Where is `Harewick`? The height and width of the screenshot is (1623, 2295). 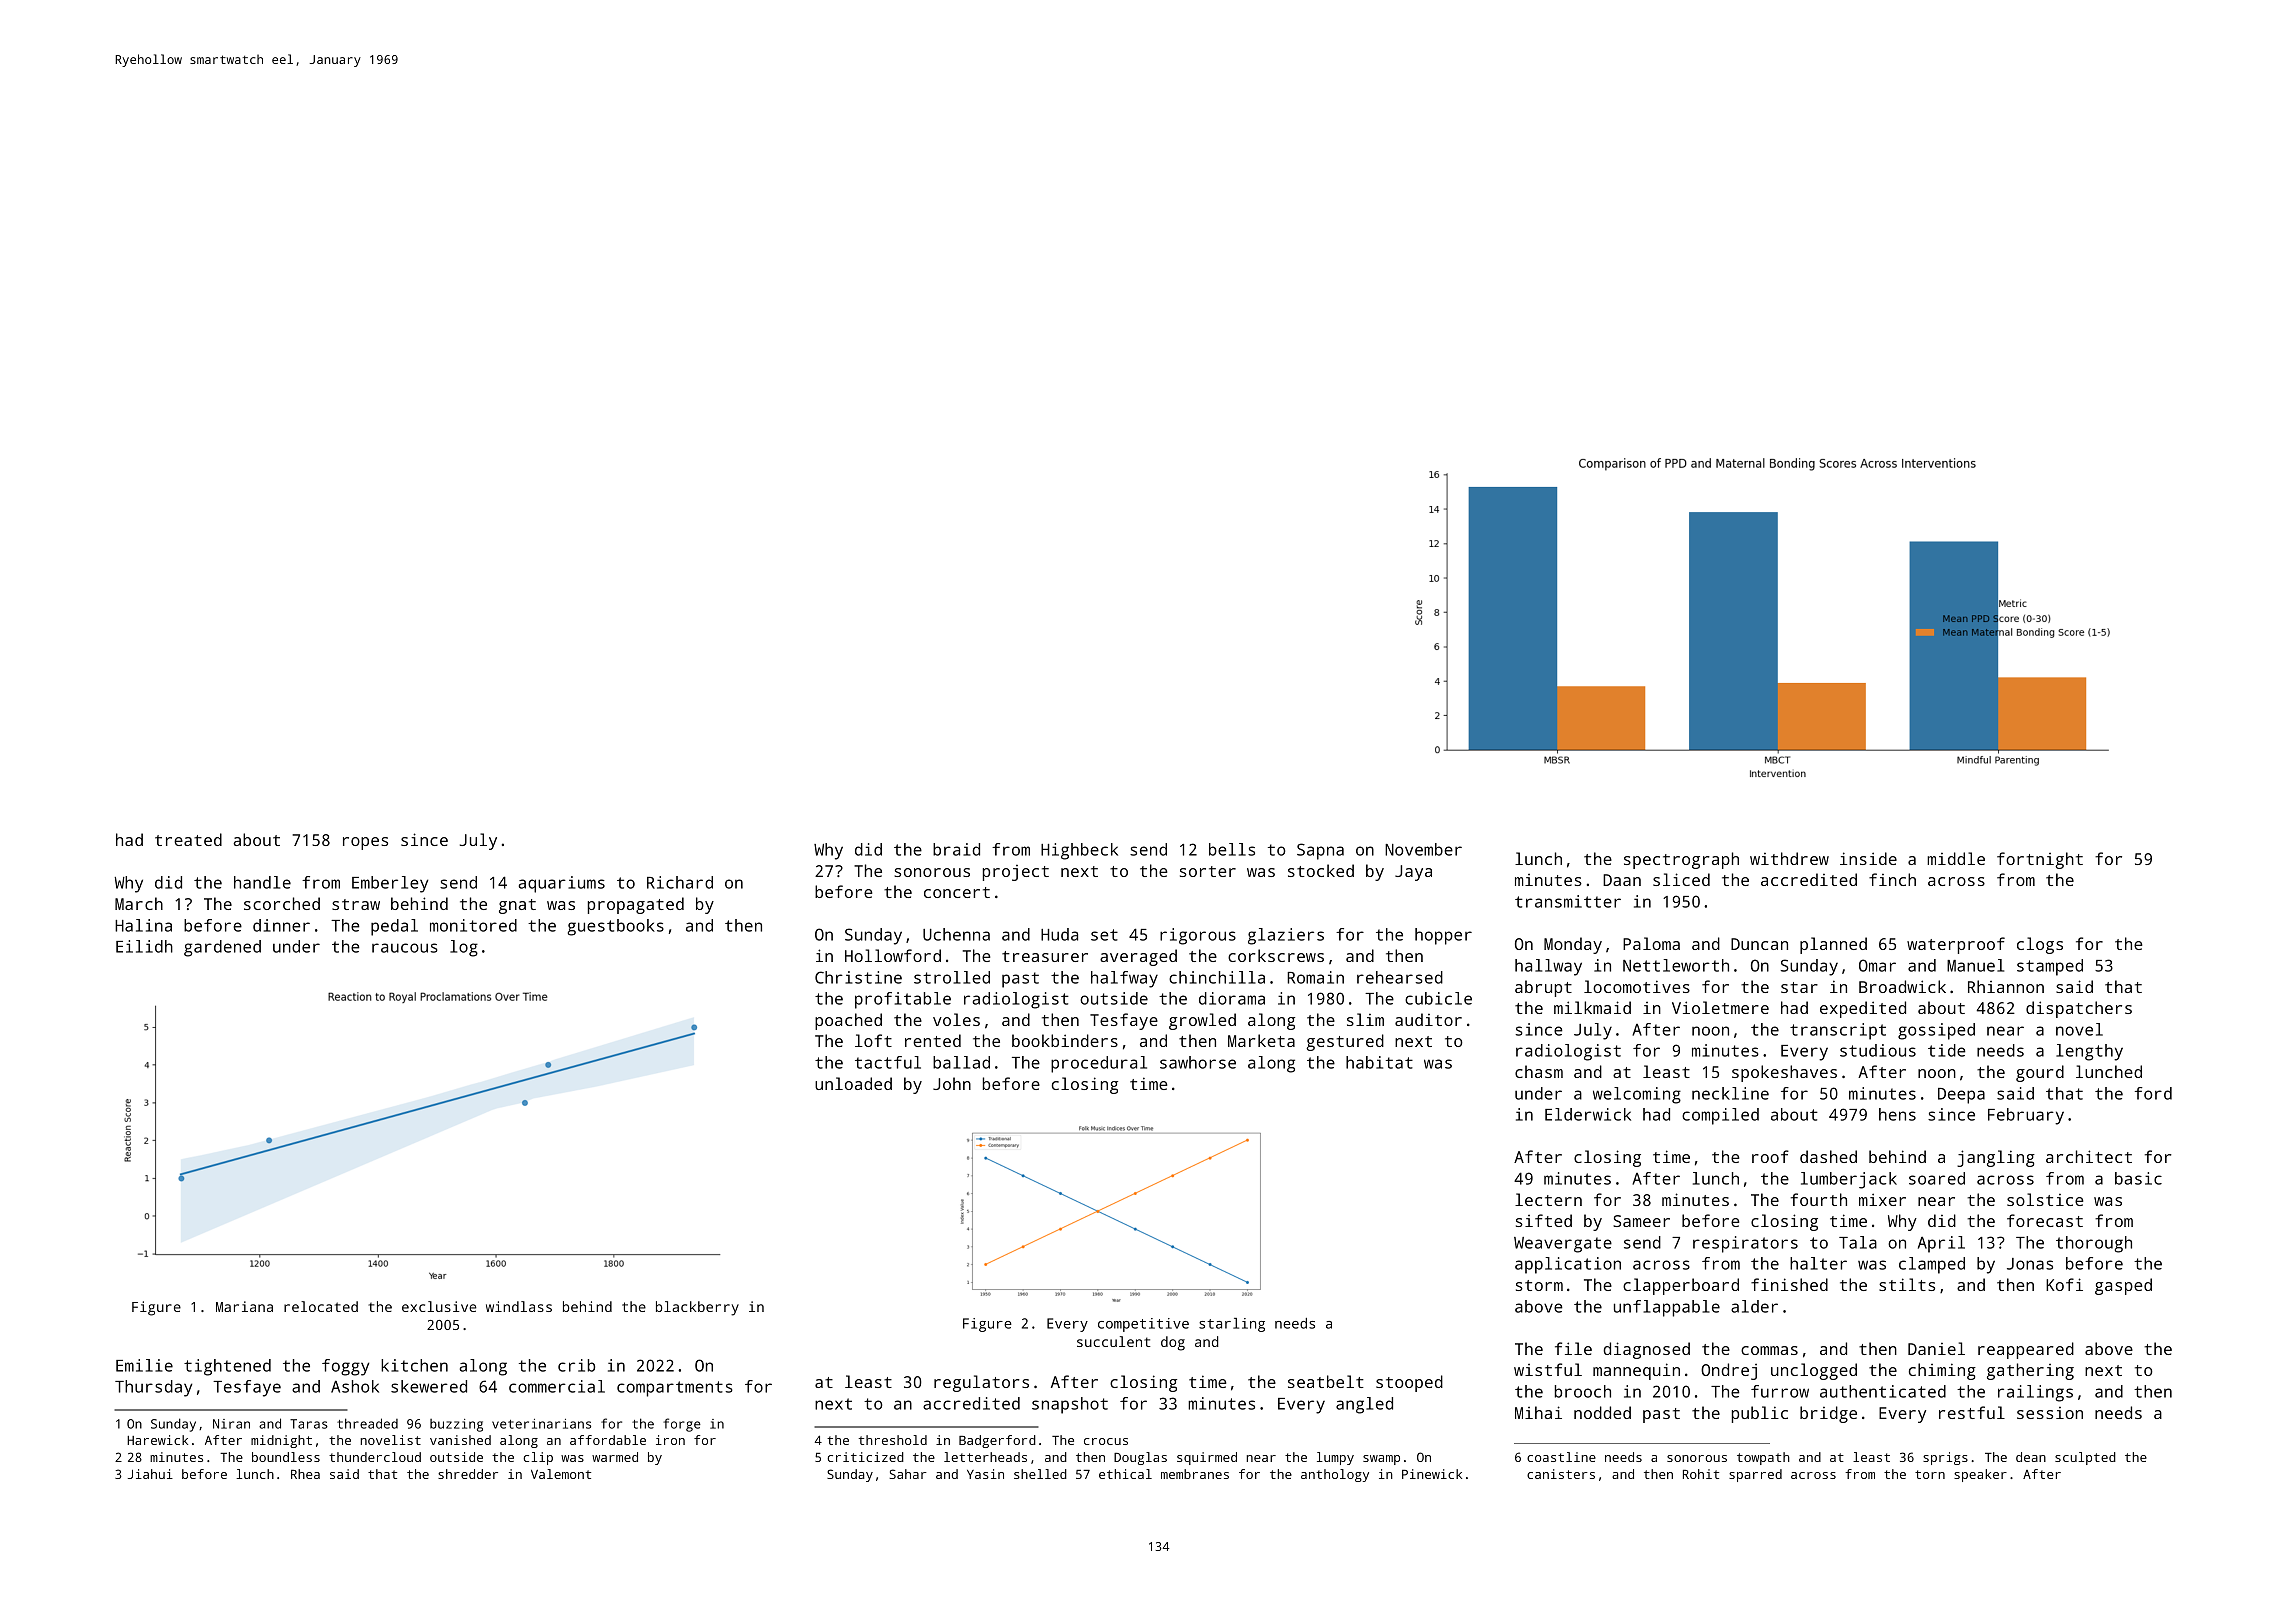
Harewick is located at coordinates (157, 1440).
